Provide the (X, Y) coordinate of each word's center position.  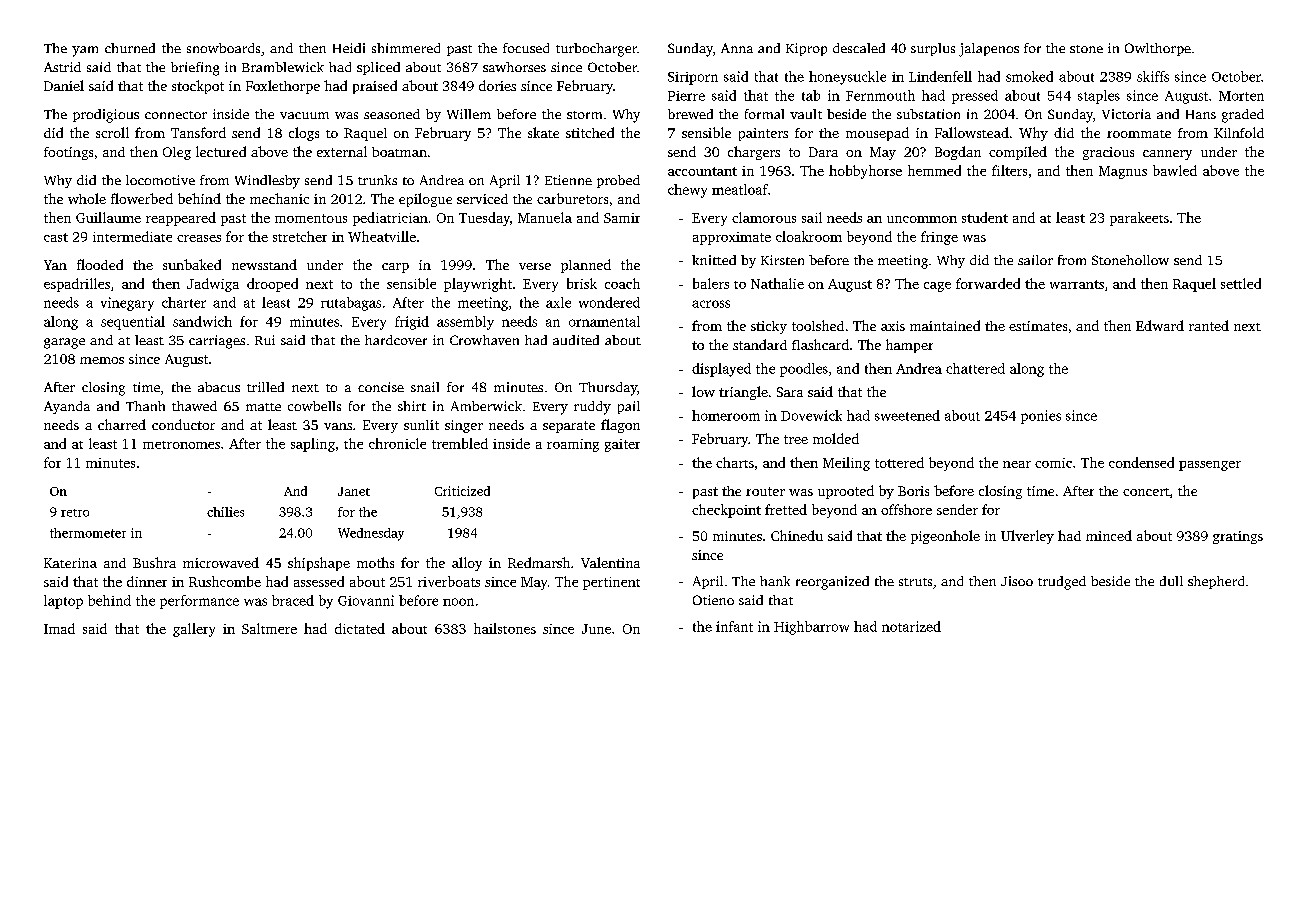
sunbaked (192, 264)
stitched (590, 132)
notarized (911, 626)
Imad (59, 628)
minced (1109, 535)
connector (176, 115)
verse (535, 266)
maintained (945, 325)
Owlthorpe (1158, 49)
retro (75, 513)
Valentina (610, 562)
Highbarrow (811, 628)
